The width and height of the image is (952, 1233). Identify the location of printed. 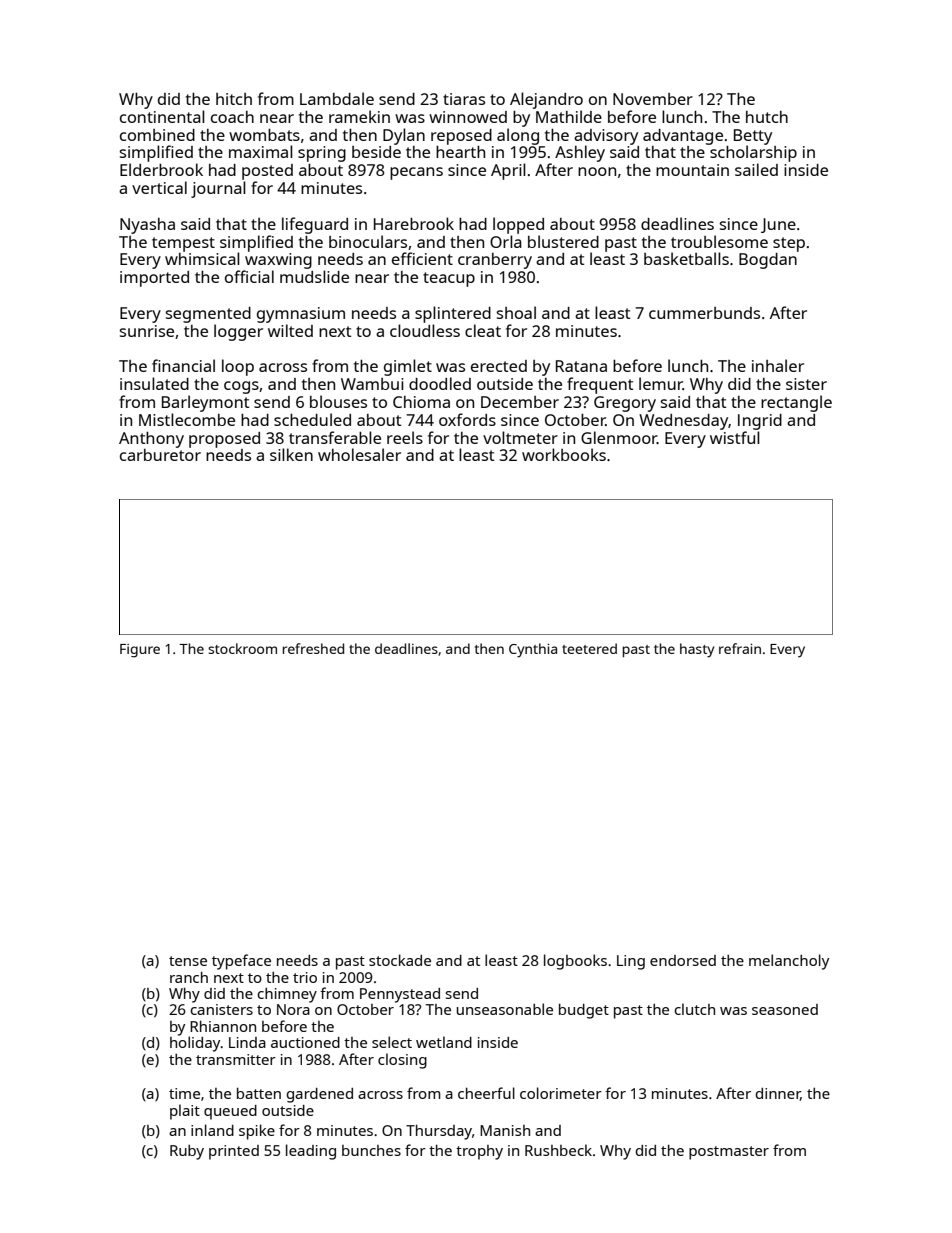
(234, 1152).
